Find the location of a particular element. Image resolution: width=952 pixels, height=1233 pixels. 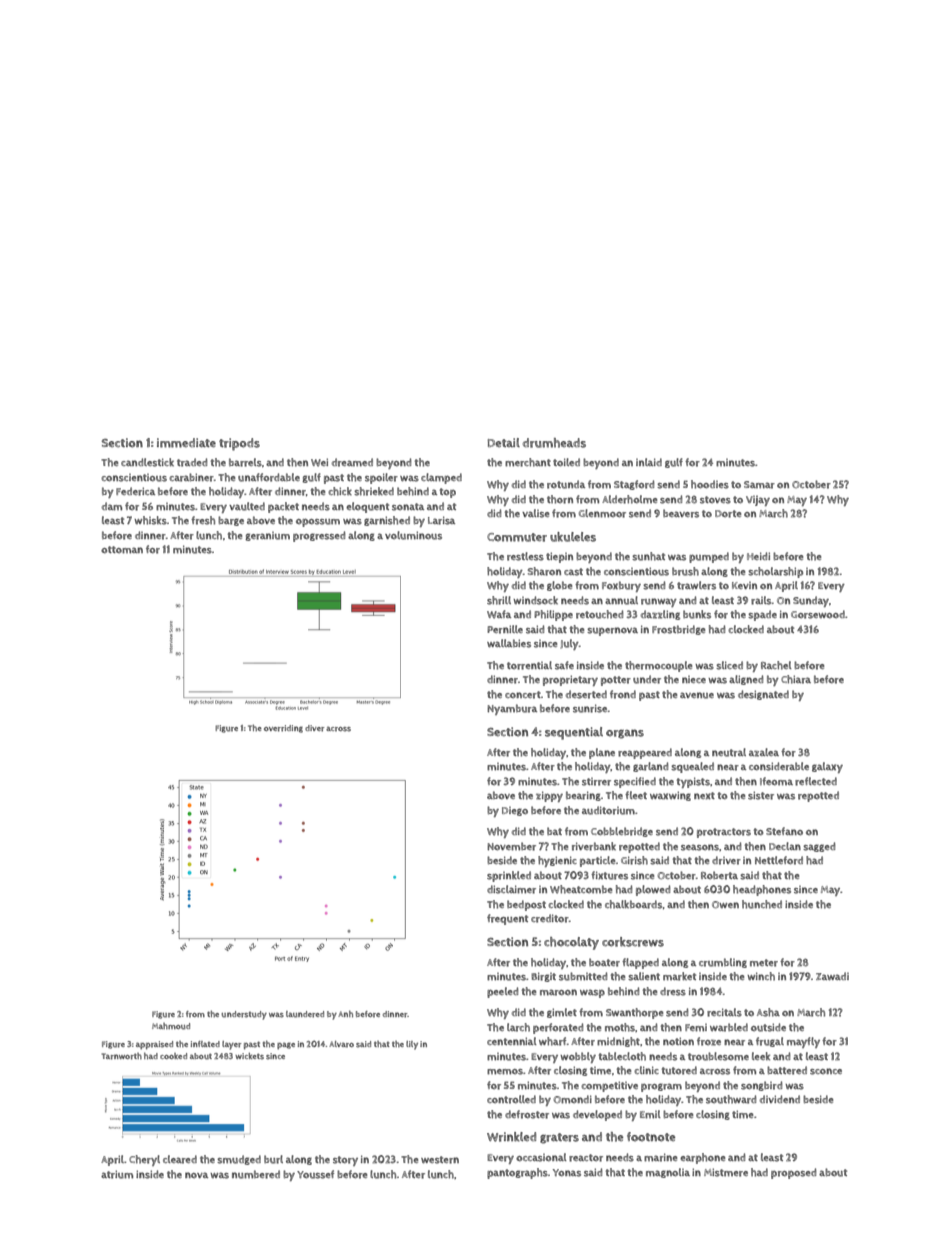

ottoman is located at coordinates (122, 550).
